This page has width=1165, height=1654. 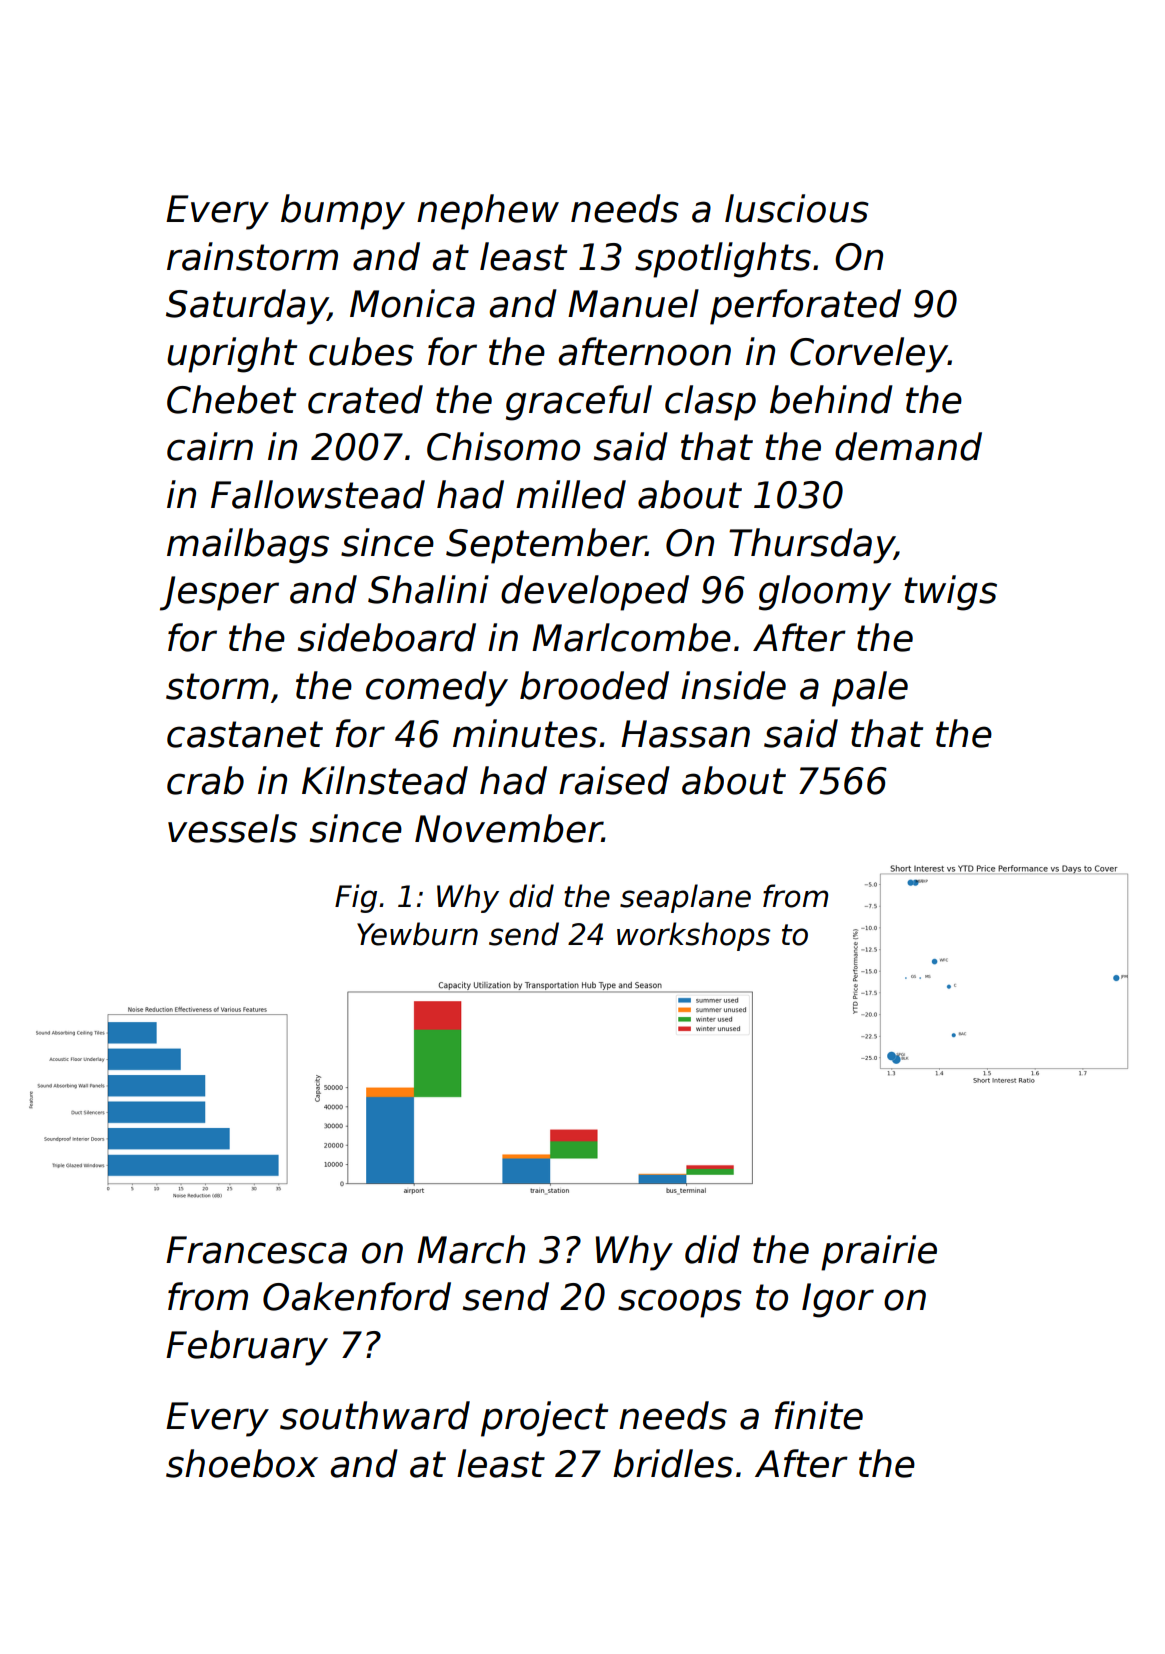 I want to click on Monica, so click(x=412, y=303).
